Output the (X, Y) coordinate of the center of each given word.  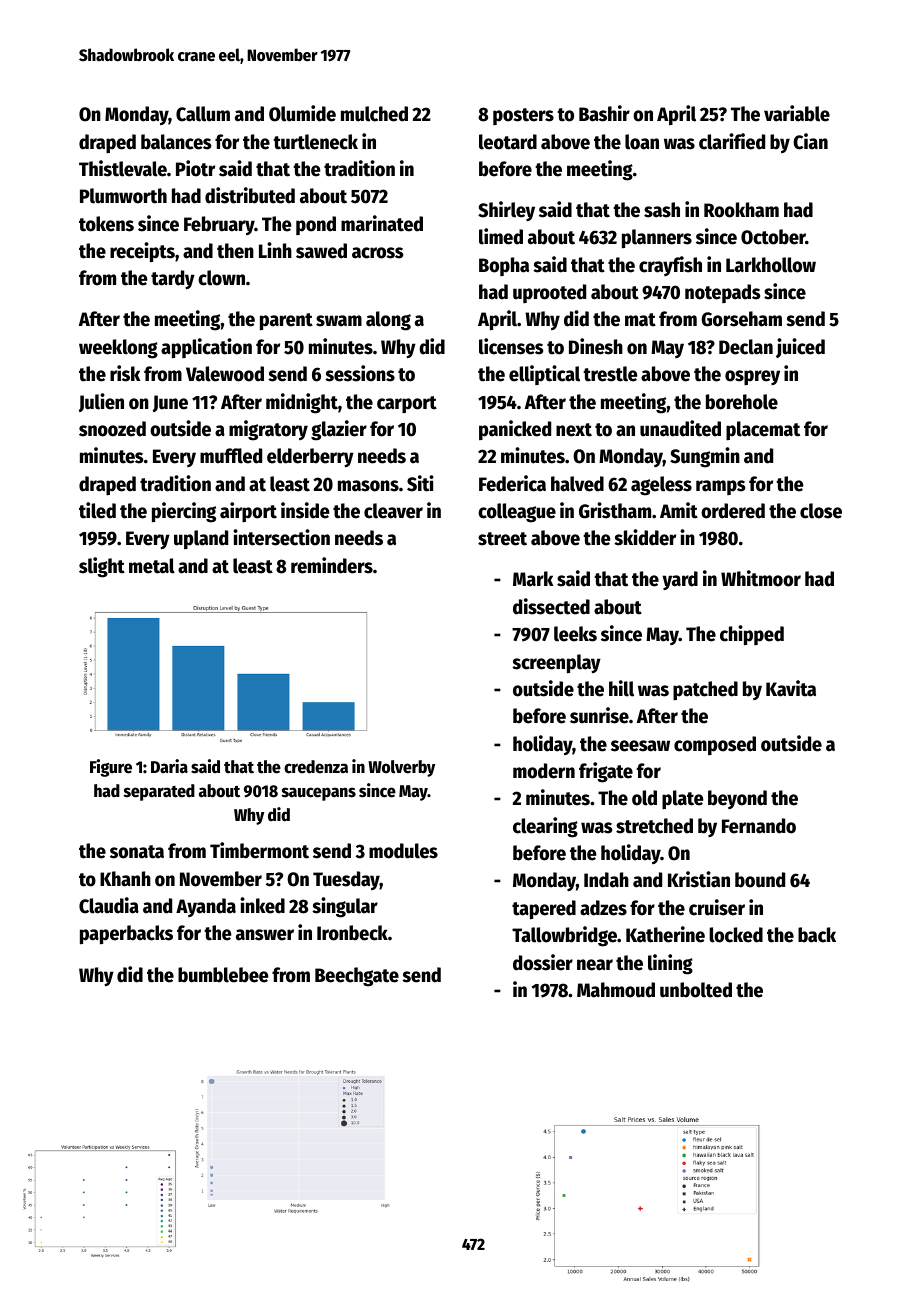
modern (544, 771)
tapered (544, 909)
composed (715, 745)
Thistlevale (123, 168)
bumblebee (223, 975)
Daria (169, 766)
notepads (722, 293)
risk (125, 373)
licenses (511, 346)
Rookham (741, 210)
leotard (508, 142)
